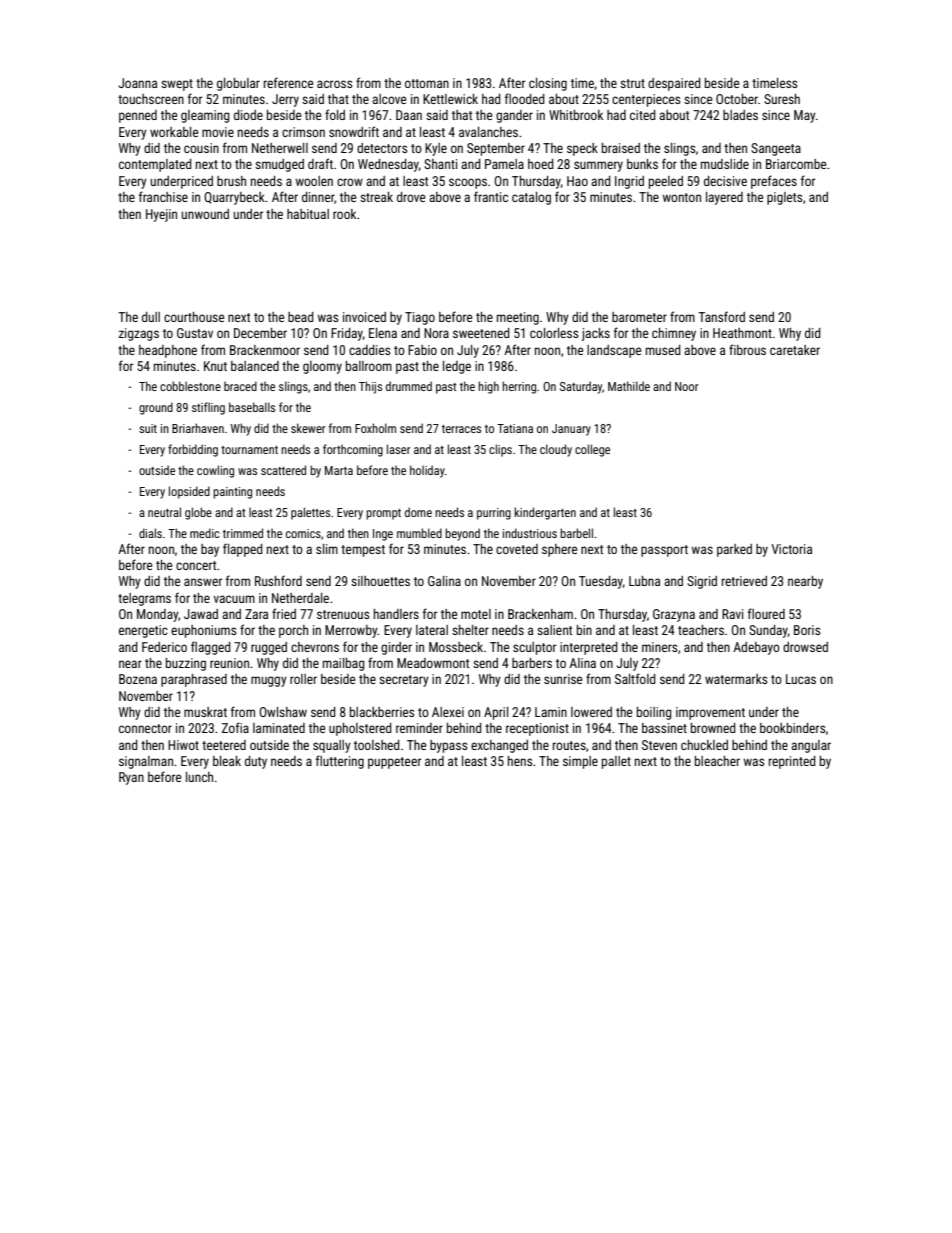  Describe the element at coordinates (354, 131) in the document. I see `snowdrift` at that location.
